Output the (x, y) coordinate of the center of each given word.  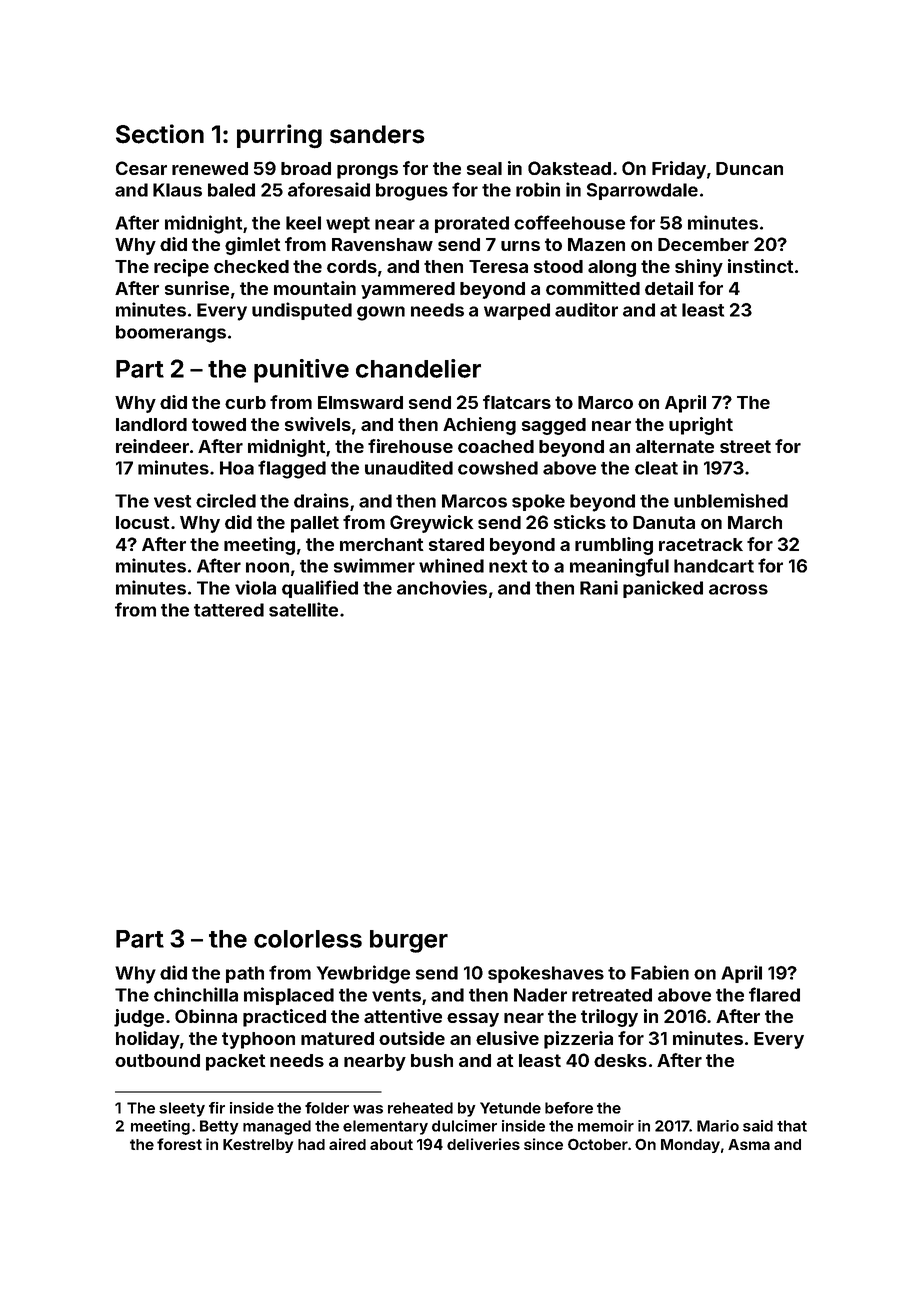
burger (409, 941)
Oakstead (569, 168)
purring (279, 136)
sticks (580, 522)
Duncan (749, 168)
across (738, 589)
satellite (303, 609)
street (745, 446)
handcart (714, 566)
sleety (182, 1109)
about (391, 1144)
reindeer (152, 446)
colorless (308, 939)
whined (451, 565)
